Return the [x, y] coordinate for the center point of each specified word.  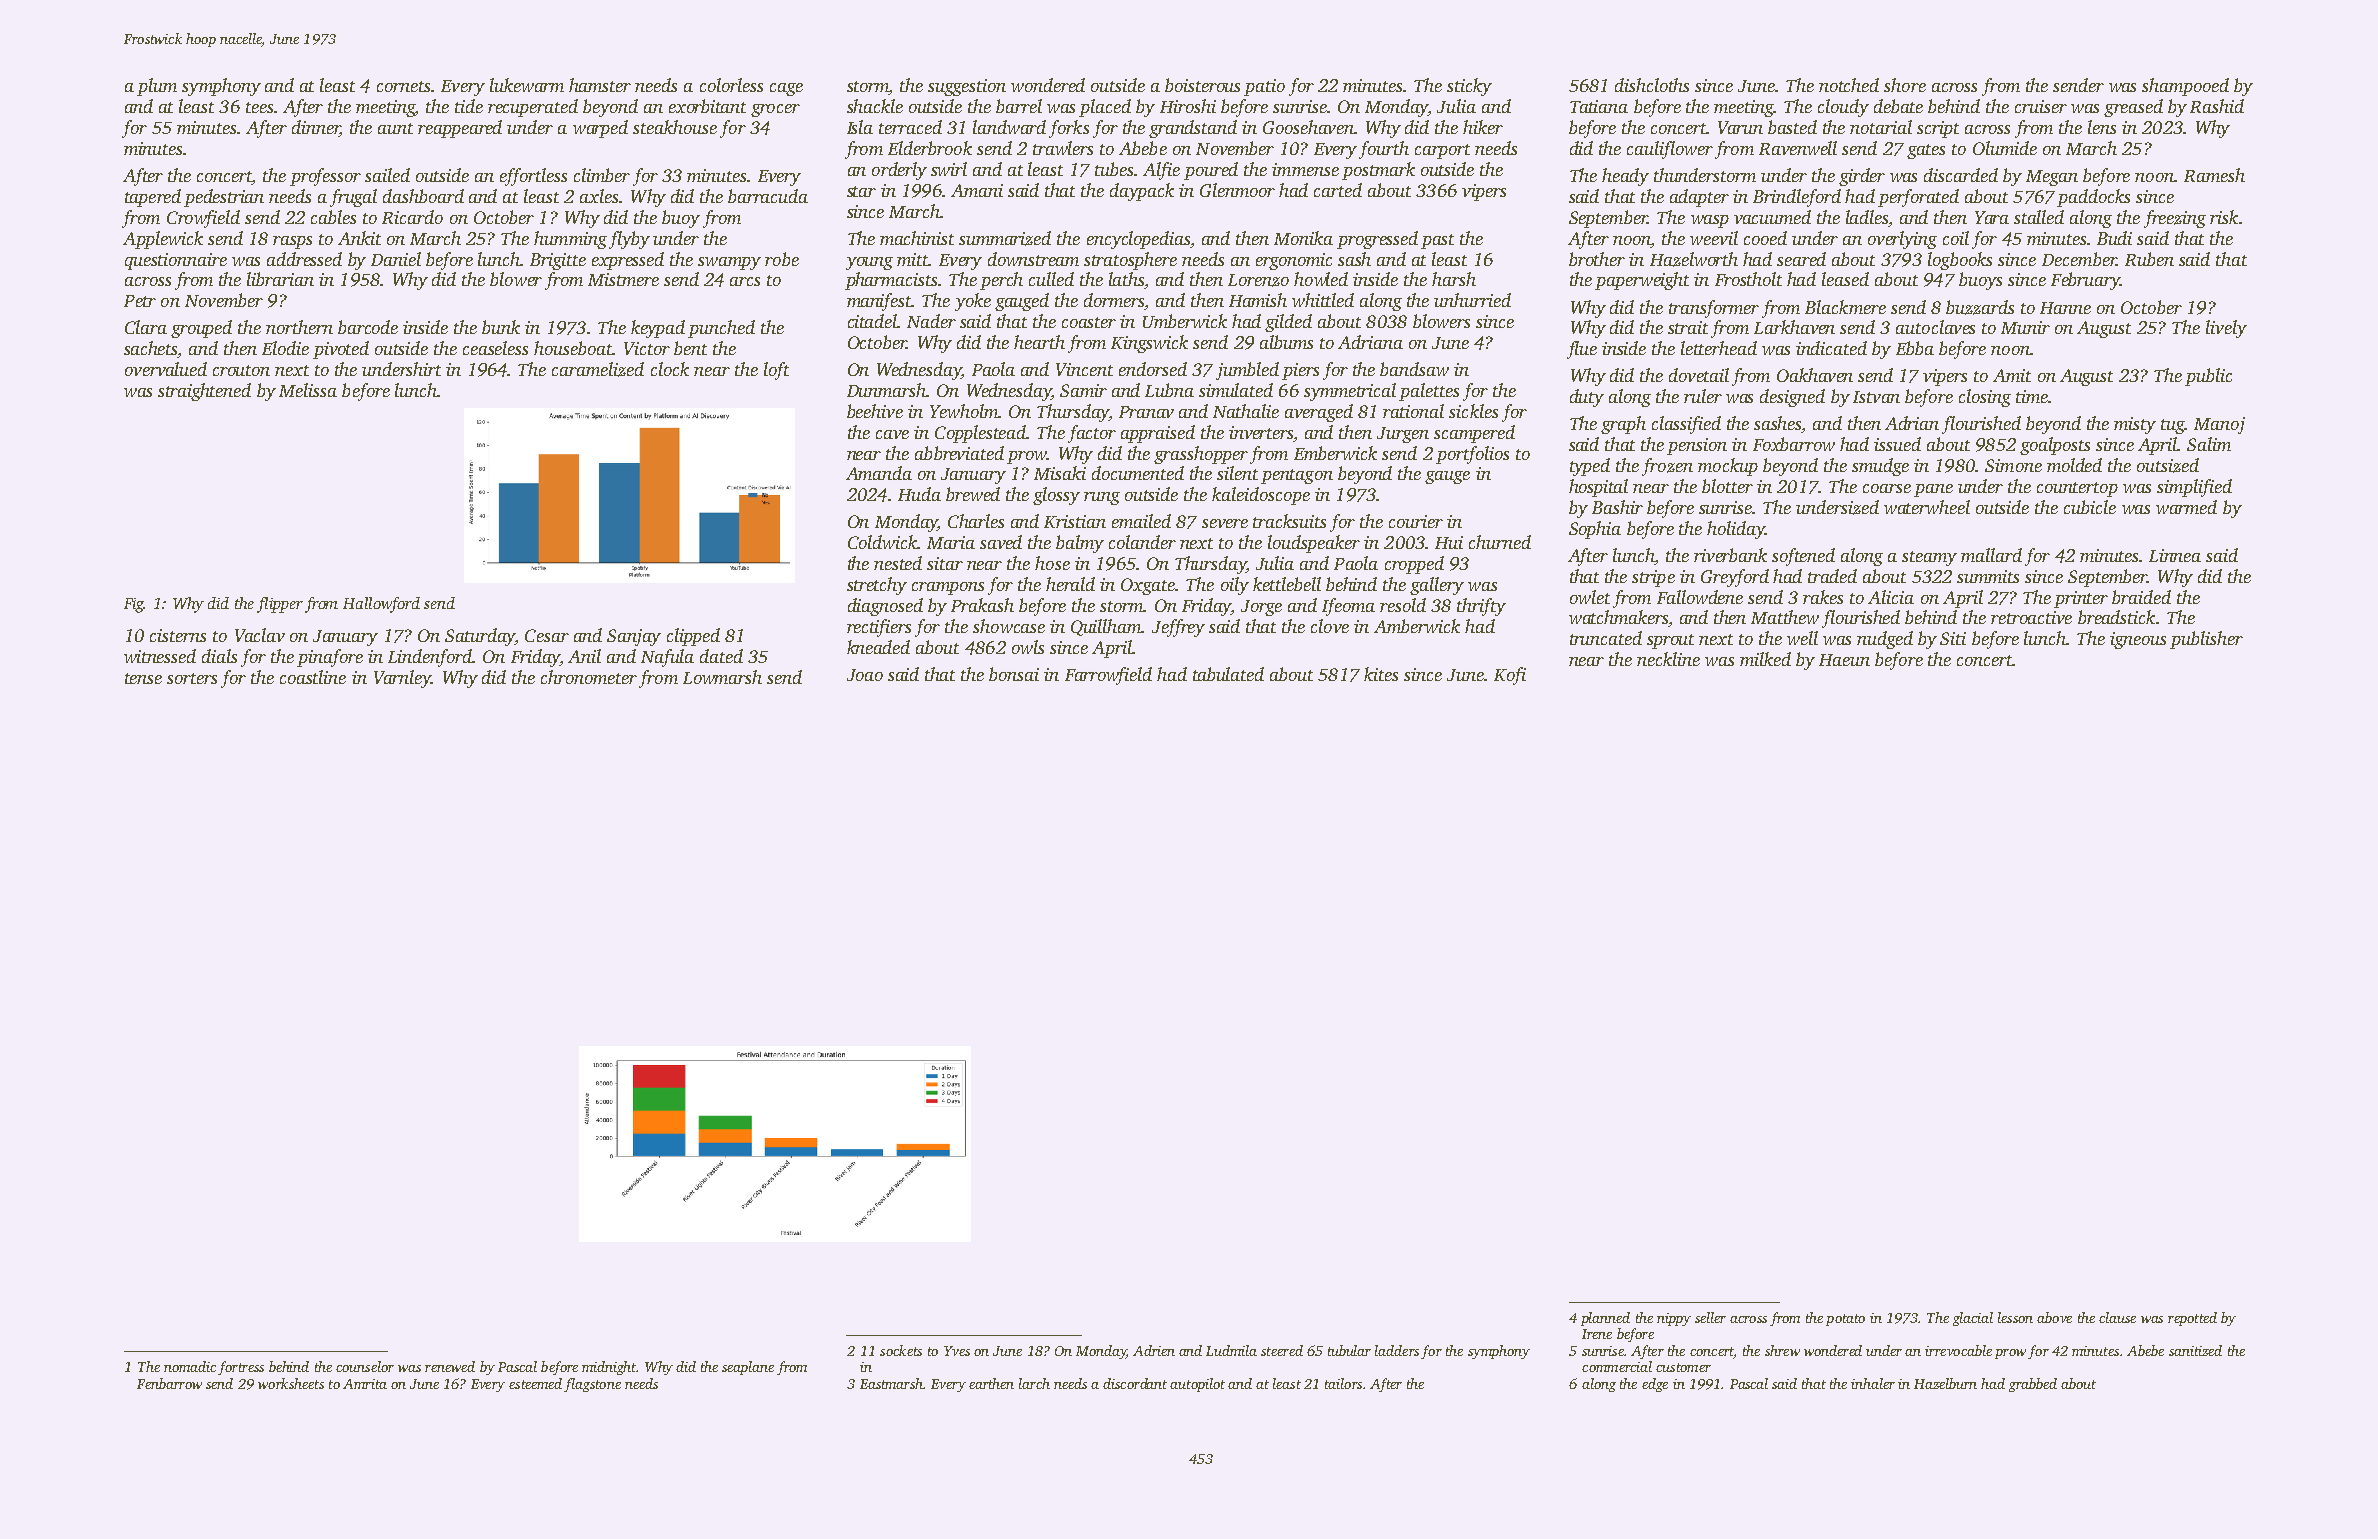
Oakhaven [1815, 375]
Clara [146, 327]
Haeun [1844, 660]
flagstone [592, 1385]
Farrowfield [1108, 676]
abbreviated [959, 453]
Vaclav [260, 635]
